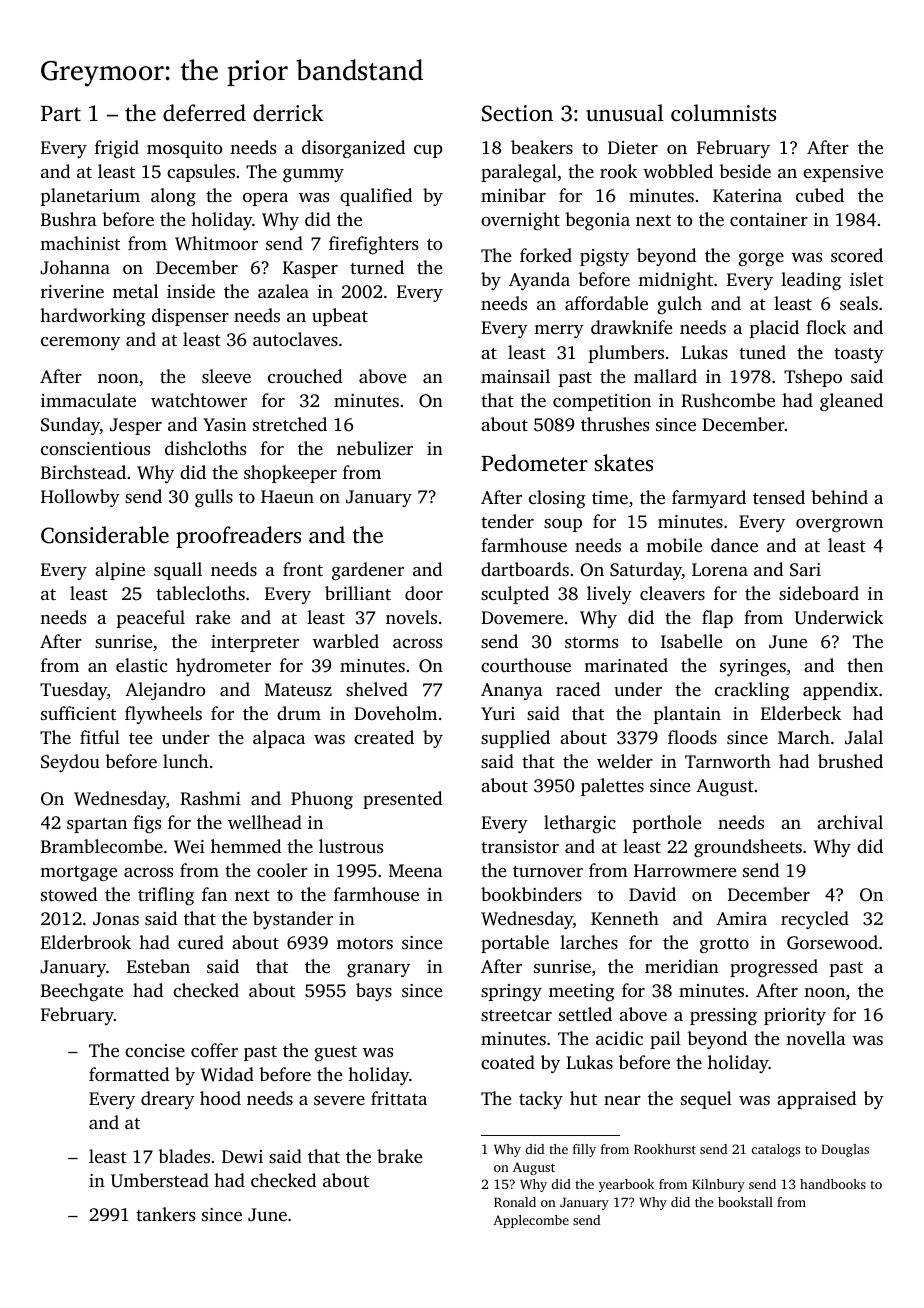  Describe the element at coordinates (351, 846) in the screenshot. I see `lustrous` at that location.
